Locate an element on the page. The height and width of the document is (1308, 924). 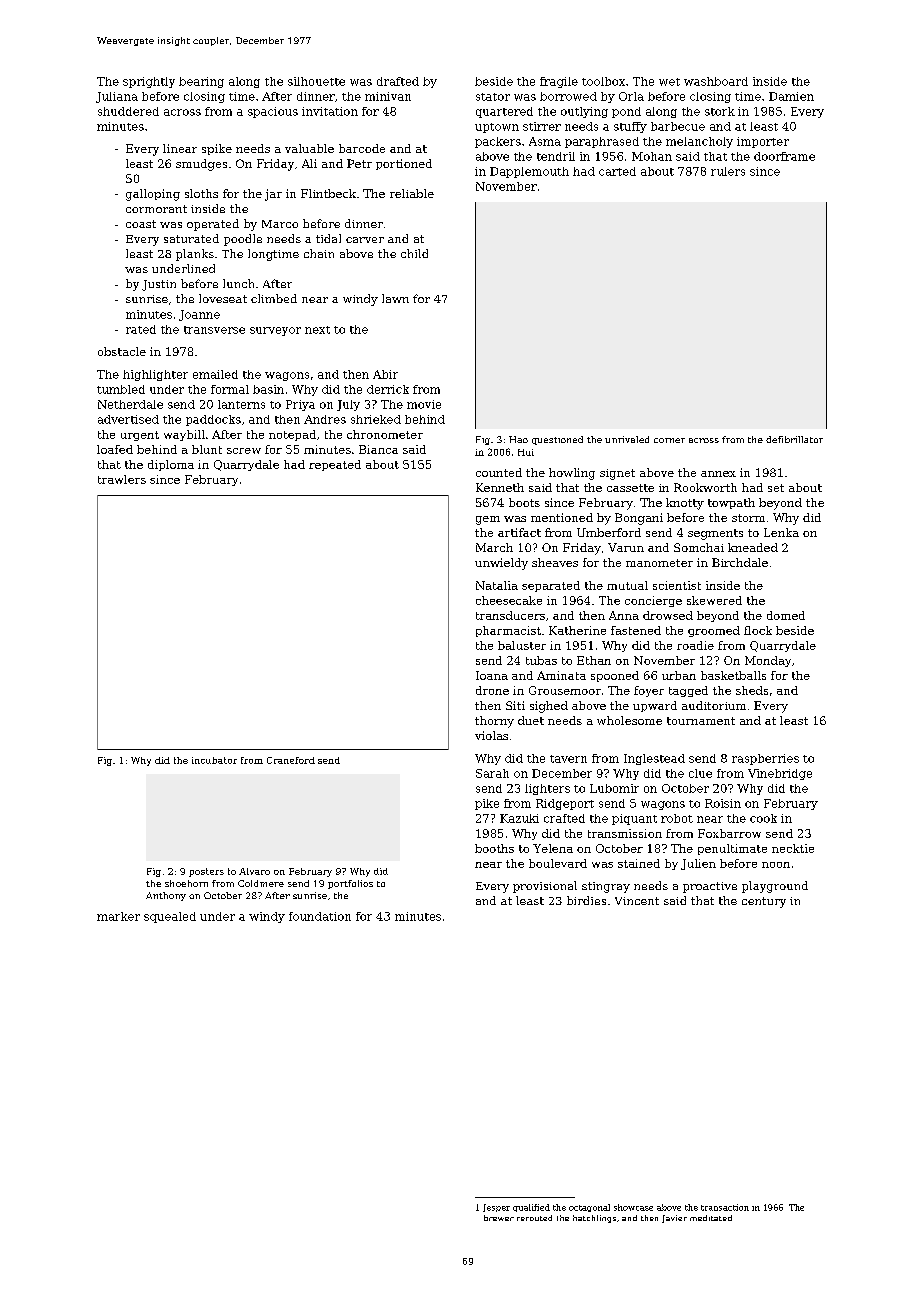
rerouted is located at coordinates (534, 1218).
